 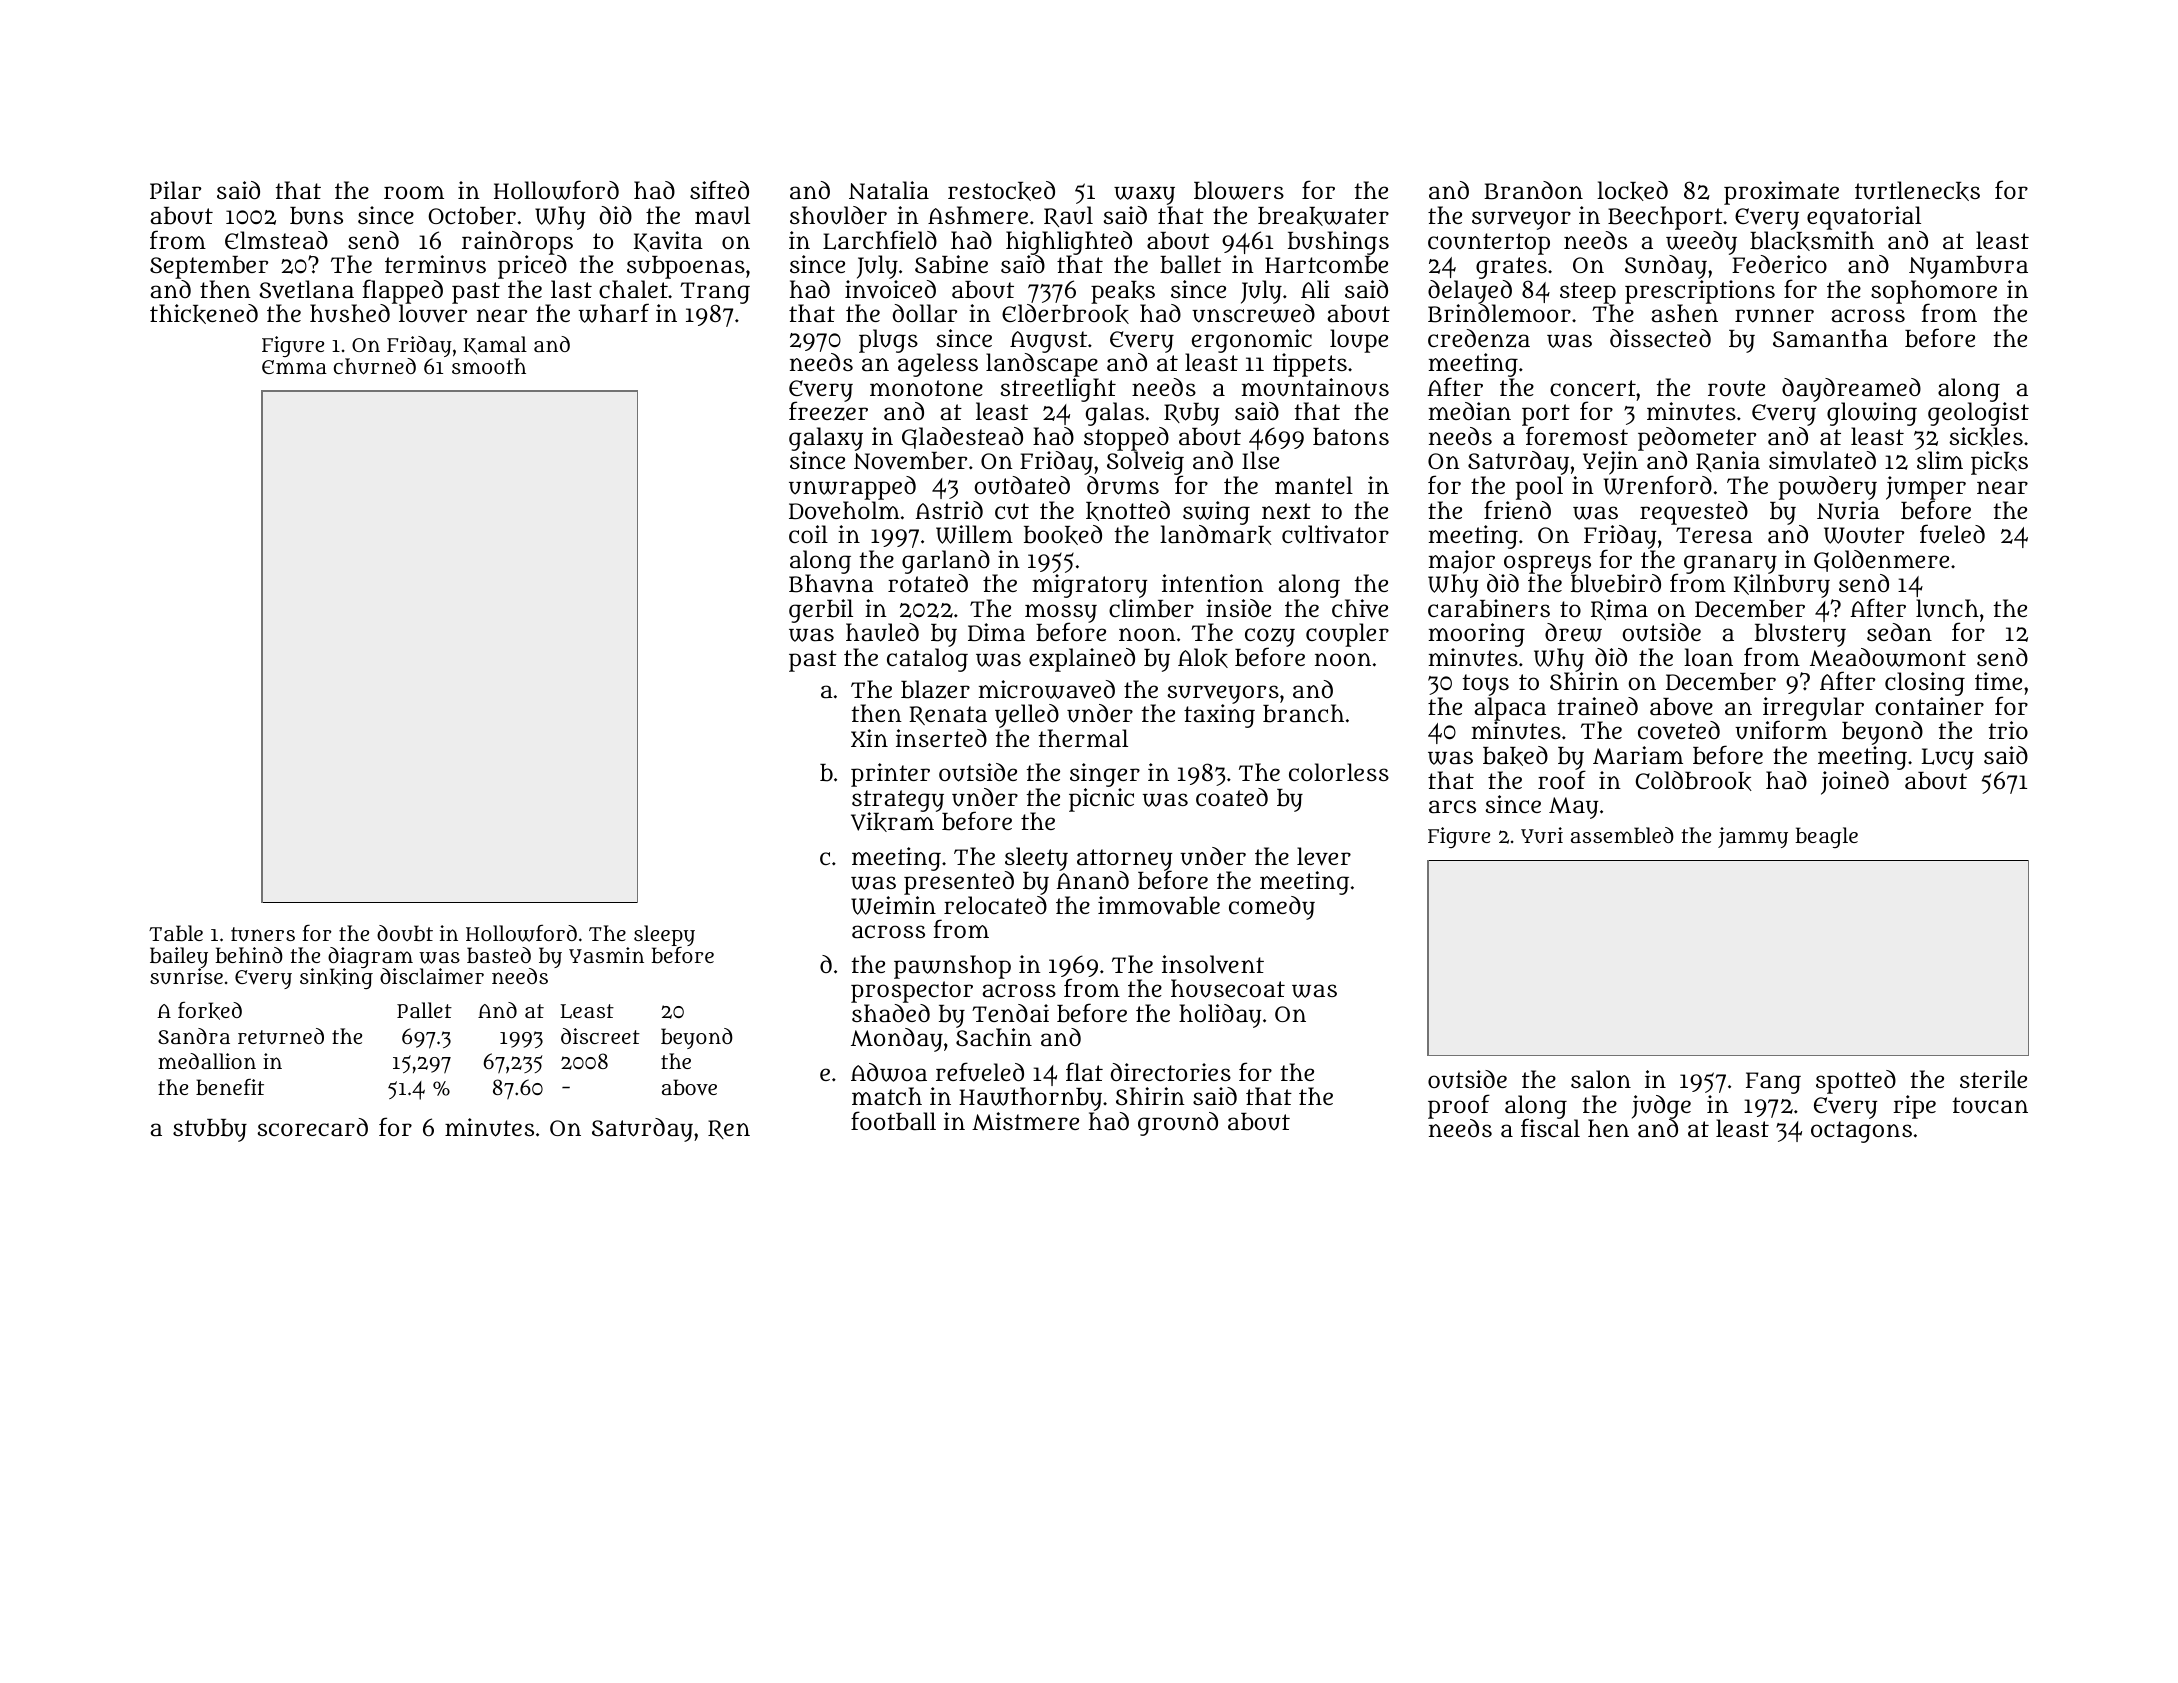 What do you see at coordinates (828, 411) in the document?
I see `freezer` at bounding box center [828, 411].
